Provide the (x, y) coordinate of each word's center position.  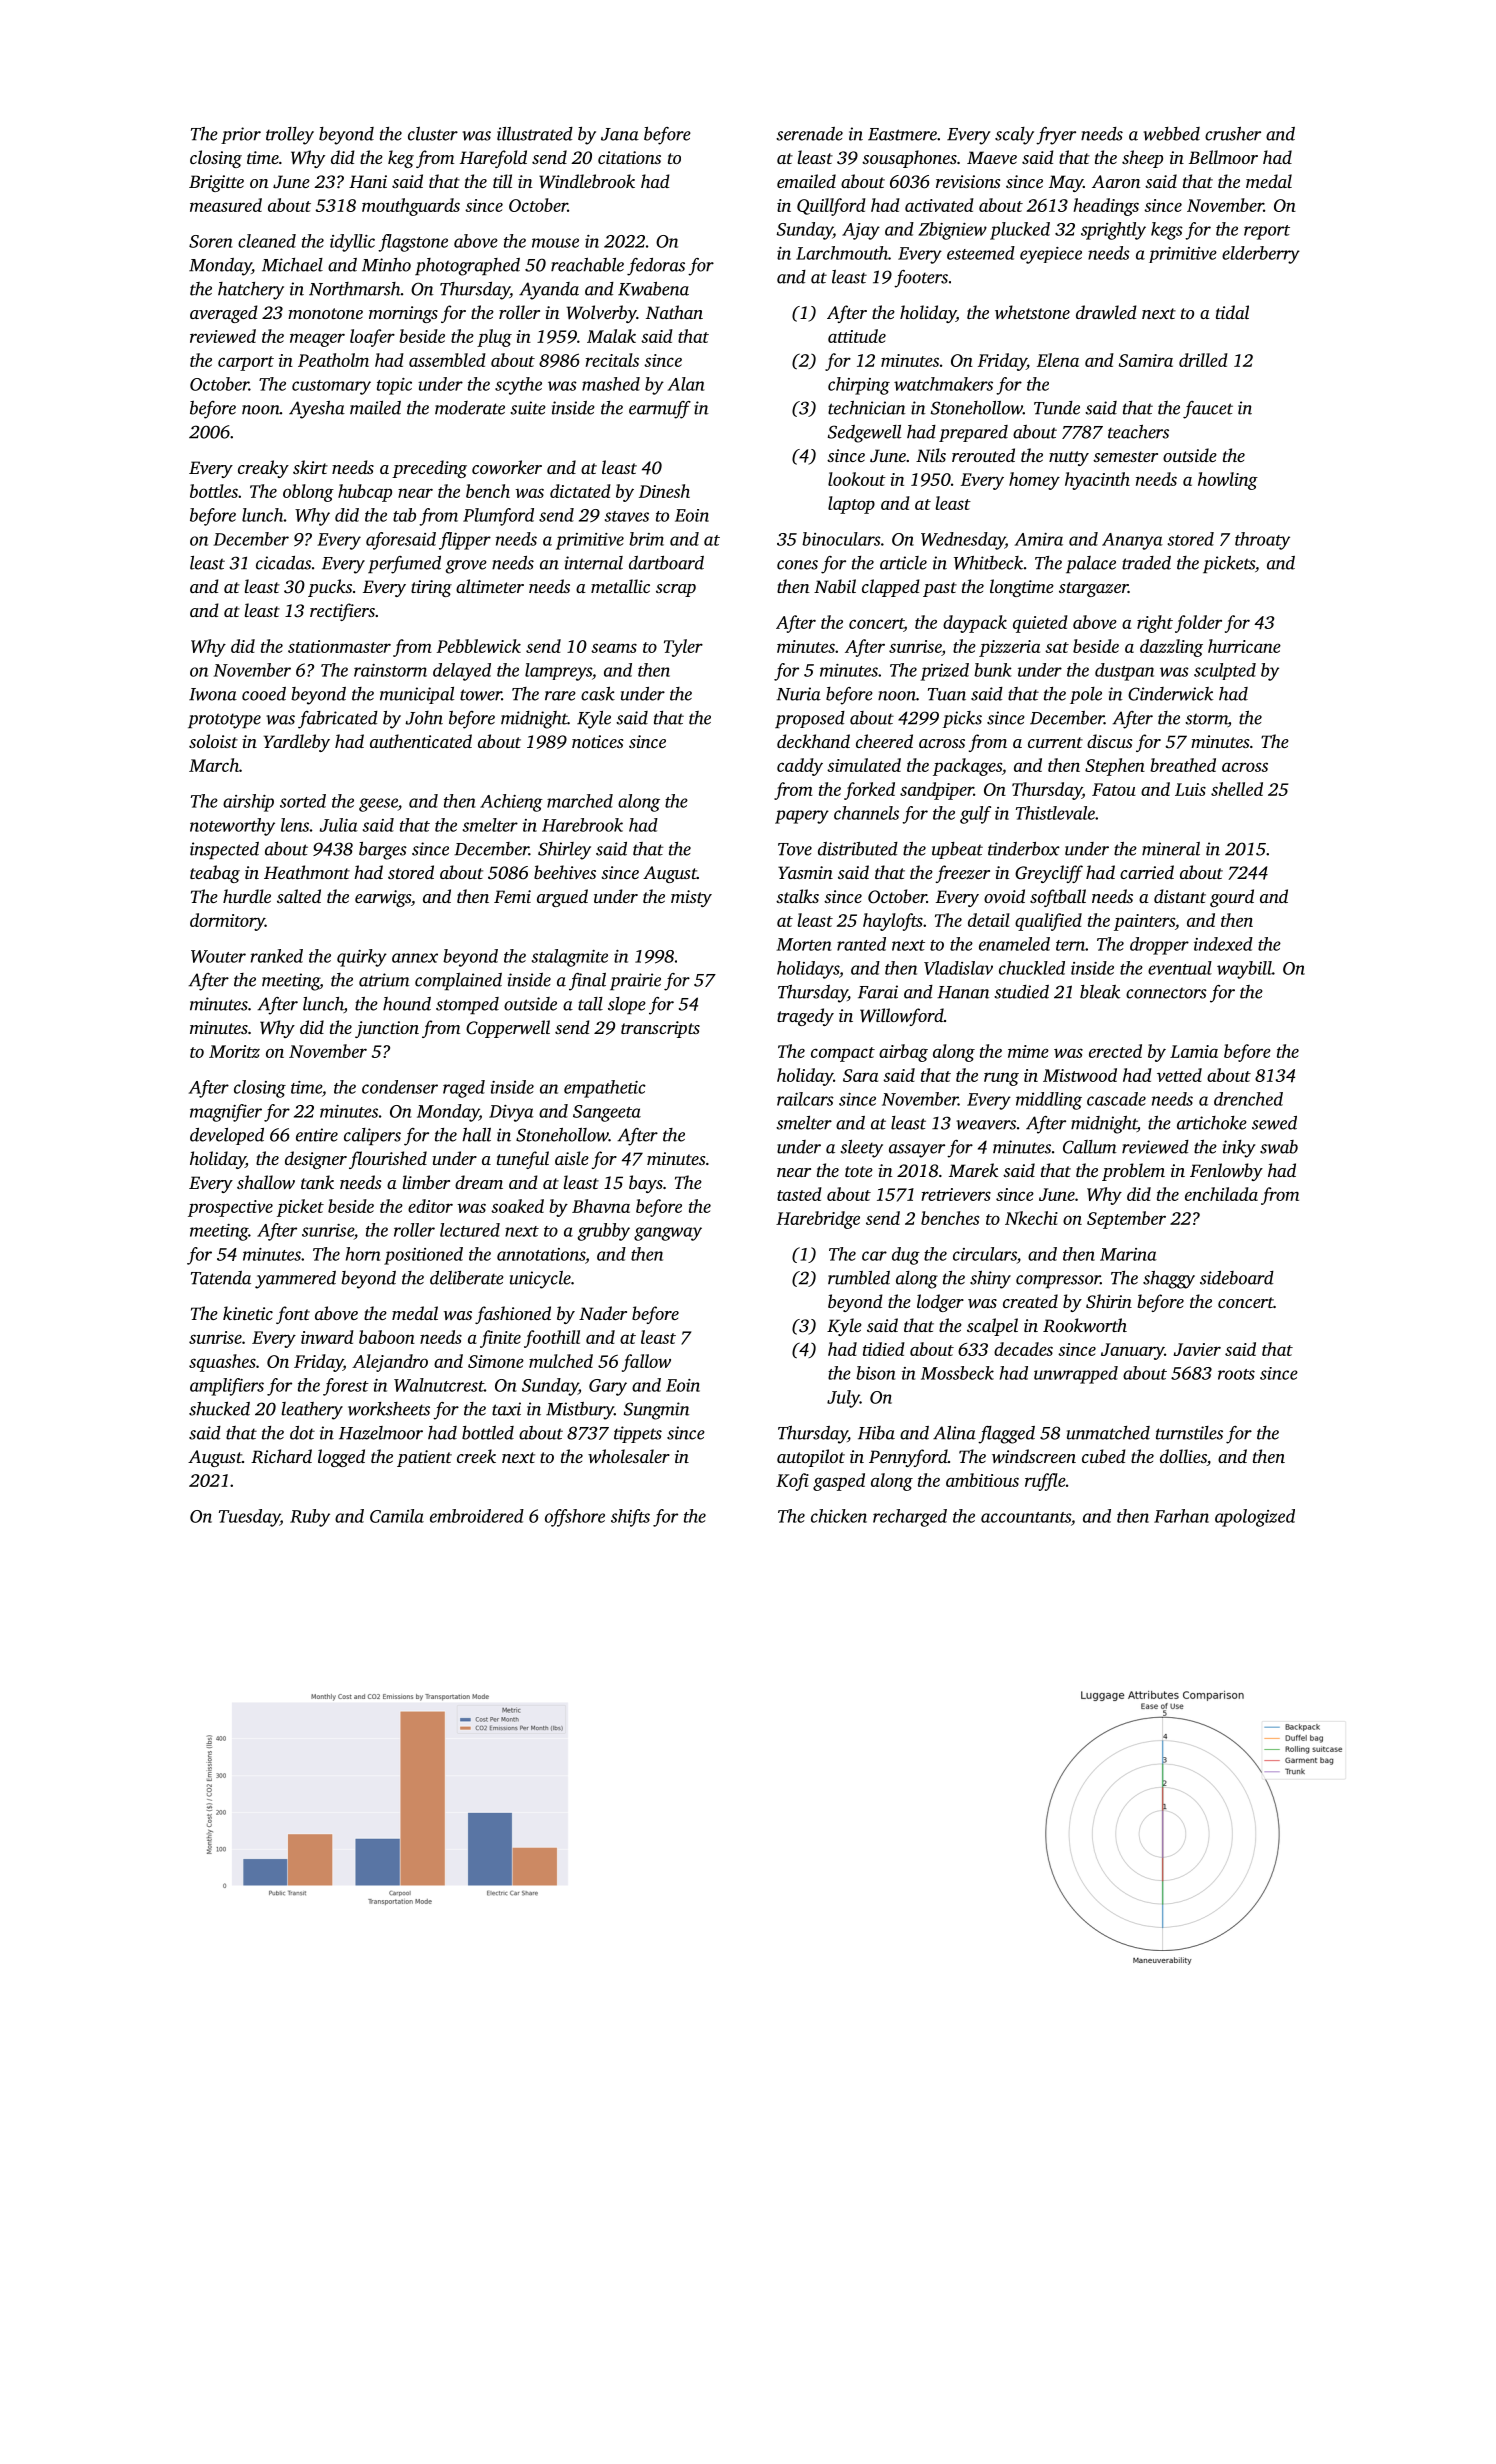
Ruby (310, 1518)
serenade (809, 134)
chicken (839, 1516)
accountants (1026, 1517)
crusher (1233, 134)
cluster (433, 134)
